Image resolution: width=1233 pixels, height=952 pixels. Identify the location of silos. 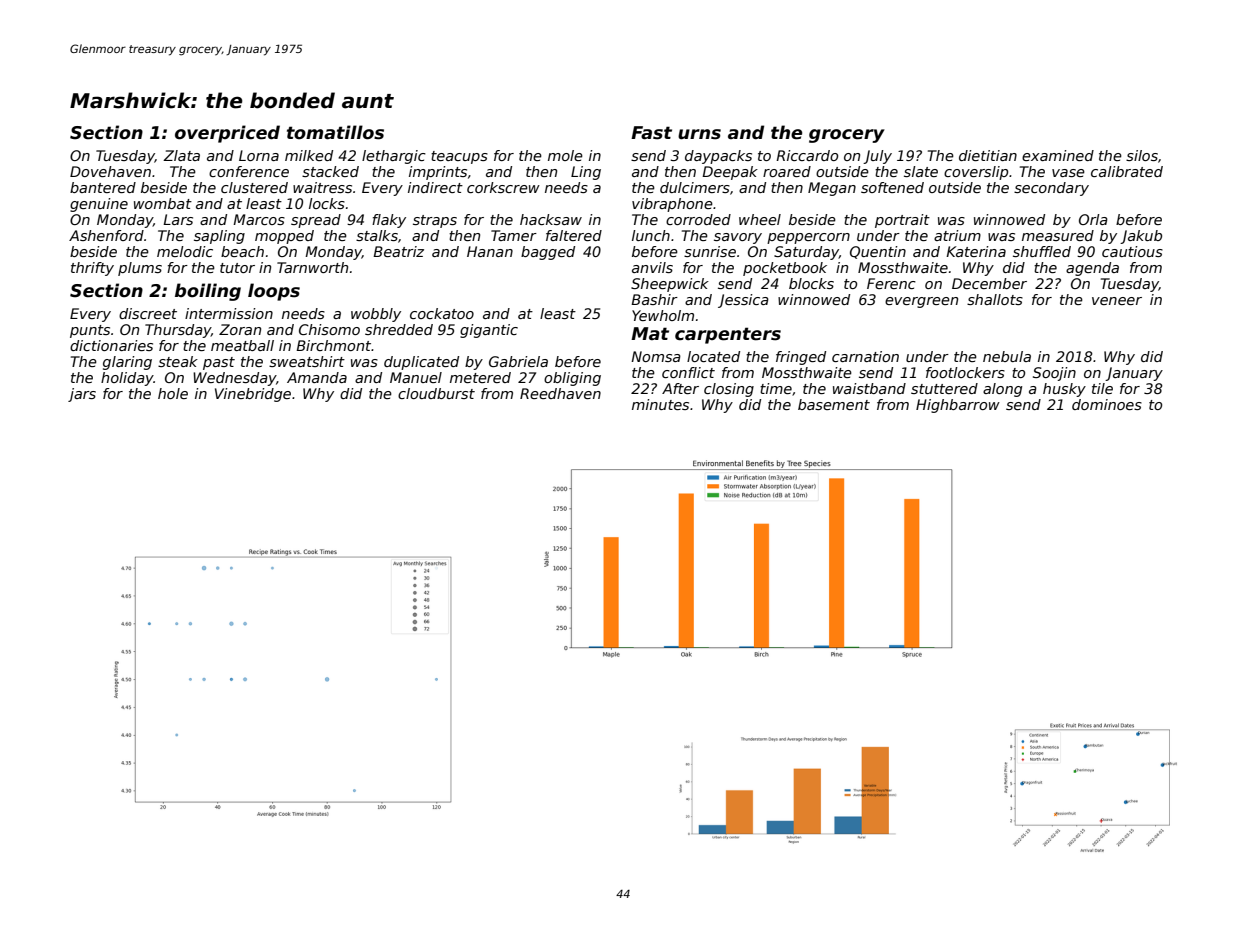
(1142, 155).
